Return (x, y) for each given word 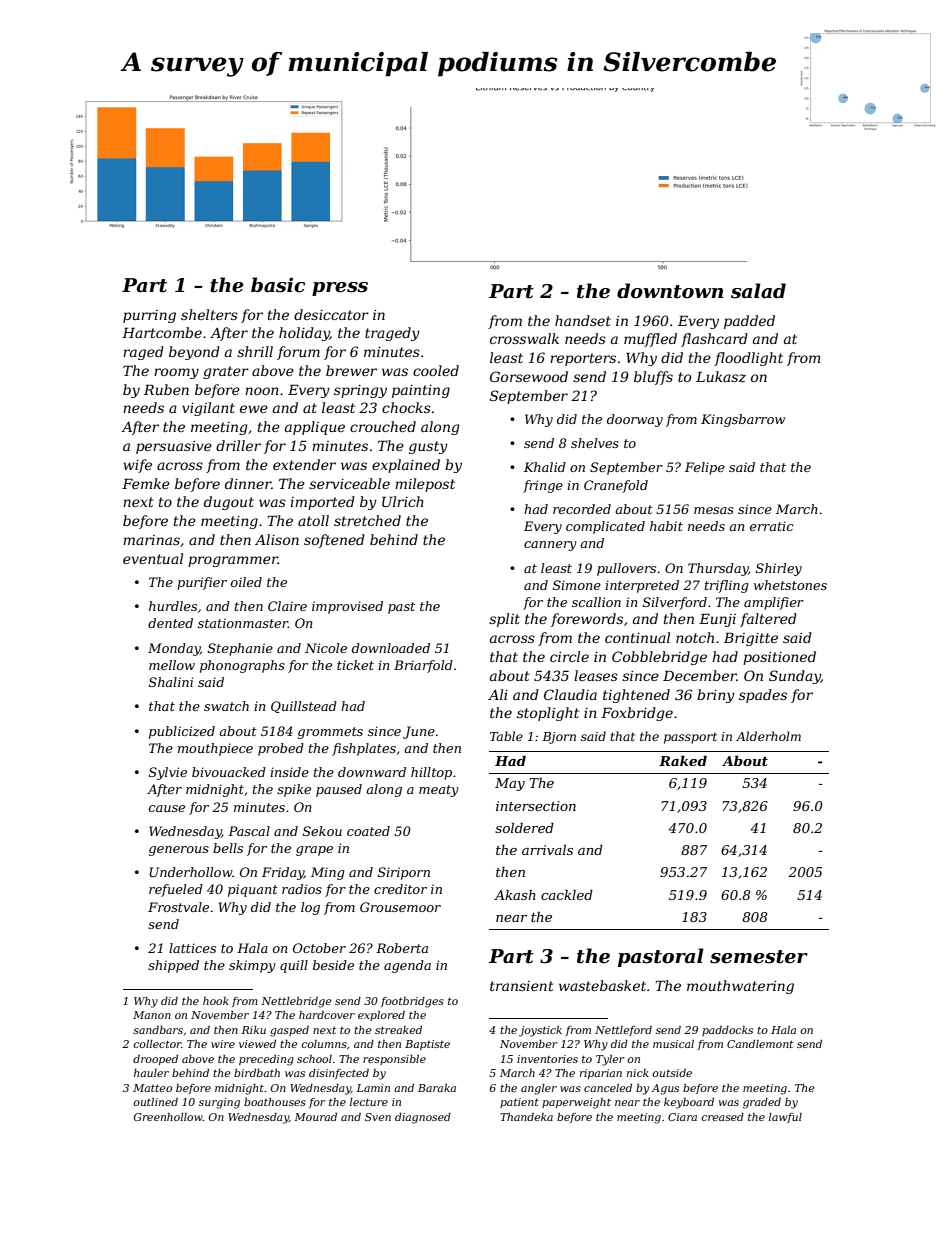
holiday (304, 334)
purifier (202, 583)
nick (638, 1073)
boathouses (275, 1102)
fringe (543, 486)
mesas (714, 510)
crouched (383, 426)
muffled (650, 340)
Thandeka (526, 1117)
